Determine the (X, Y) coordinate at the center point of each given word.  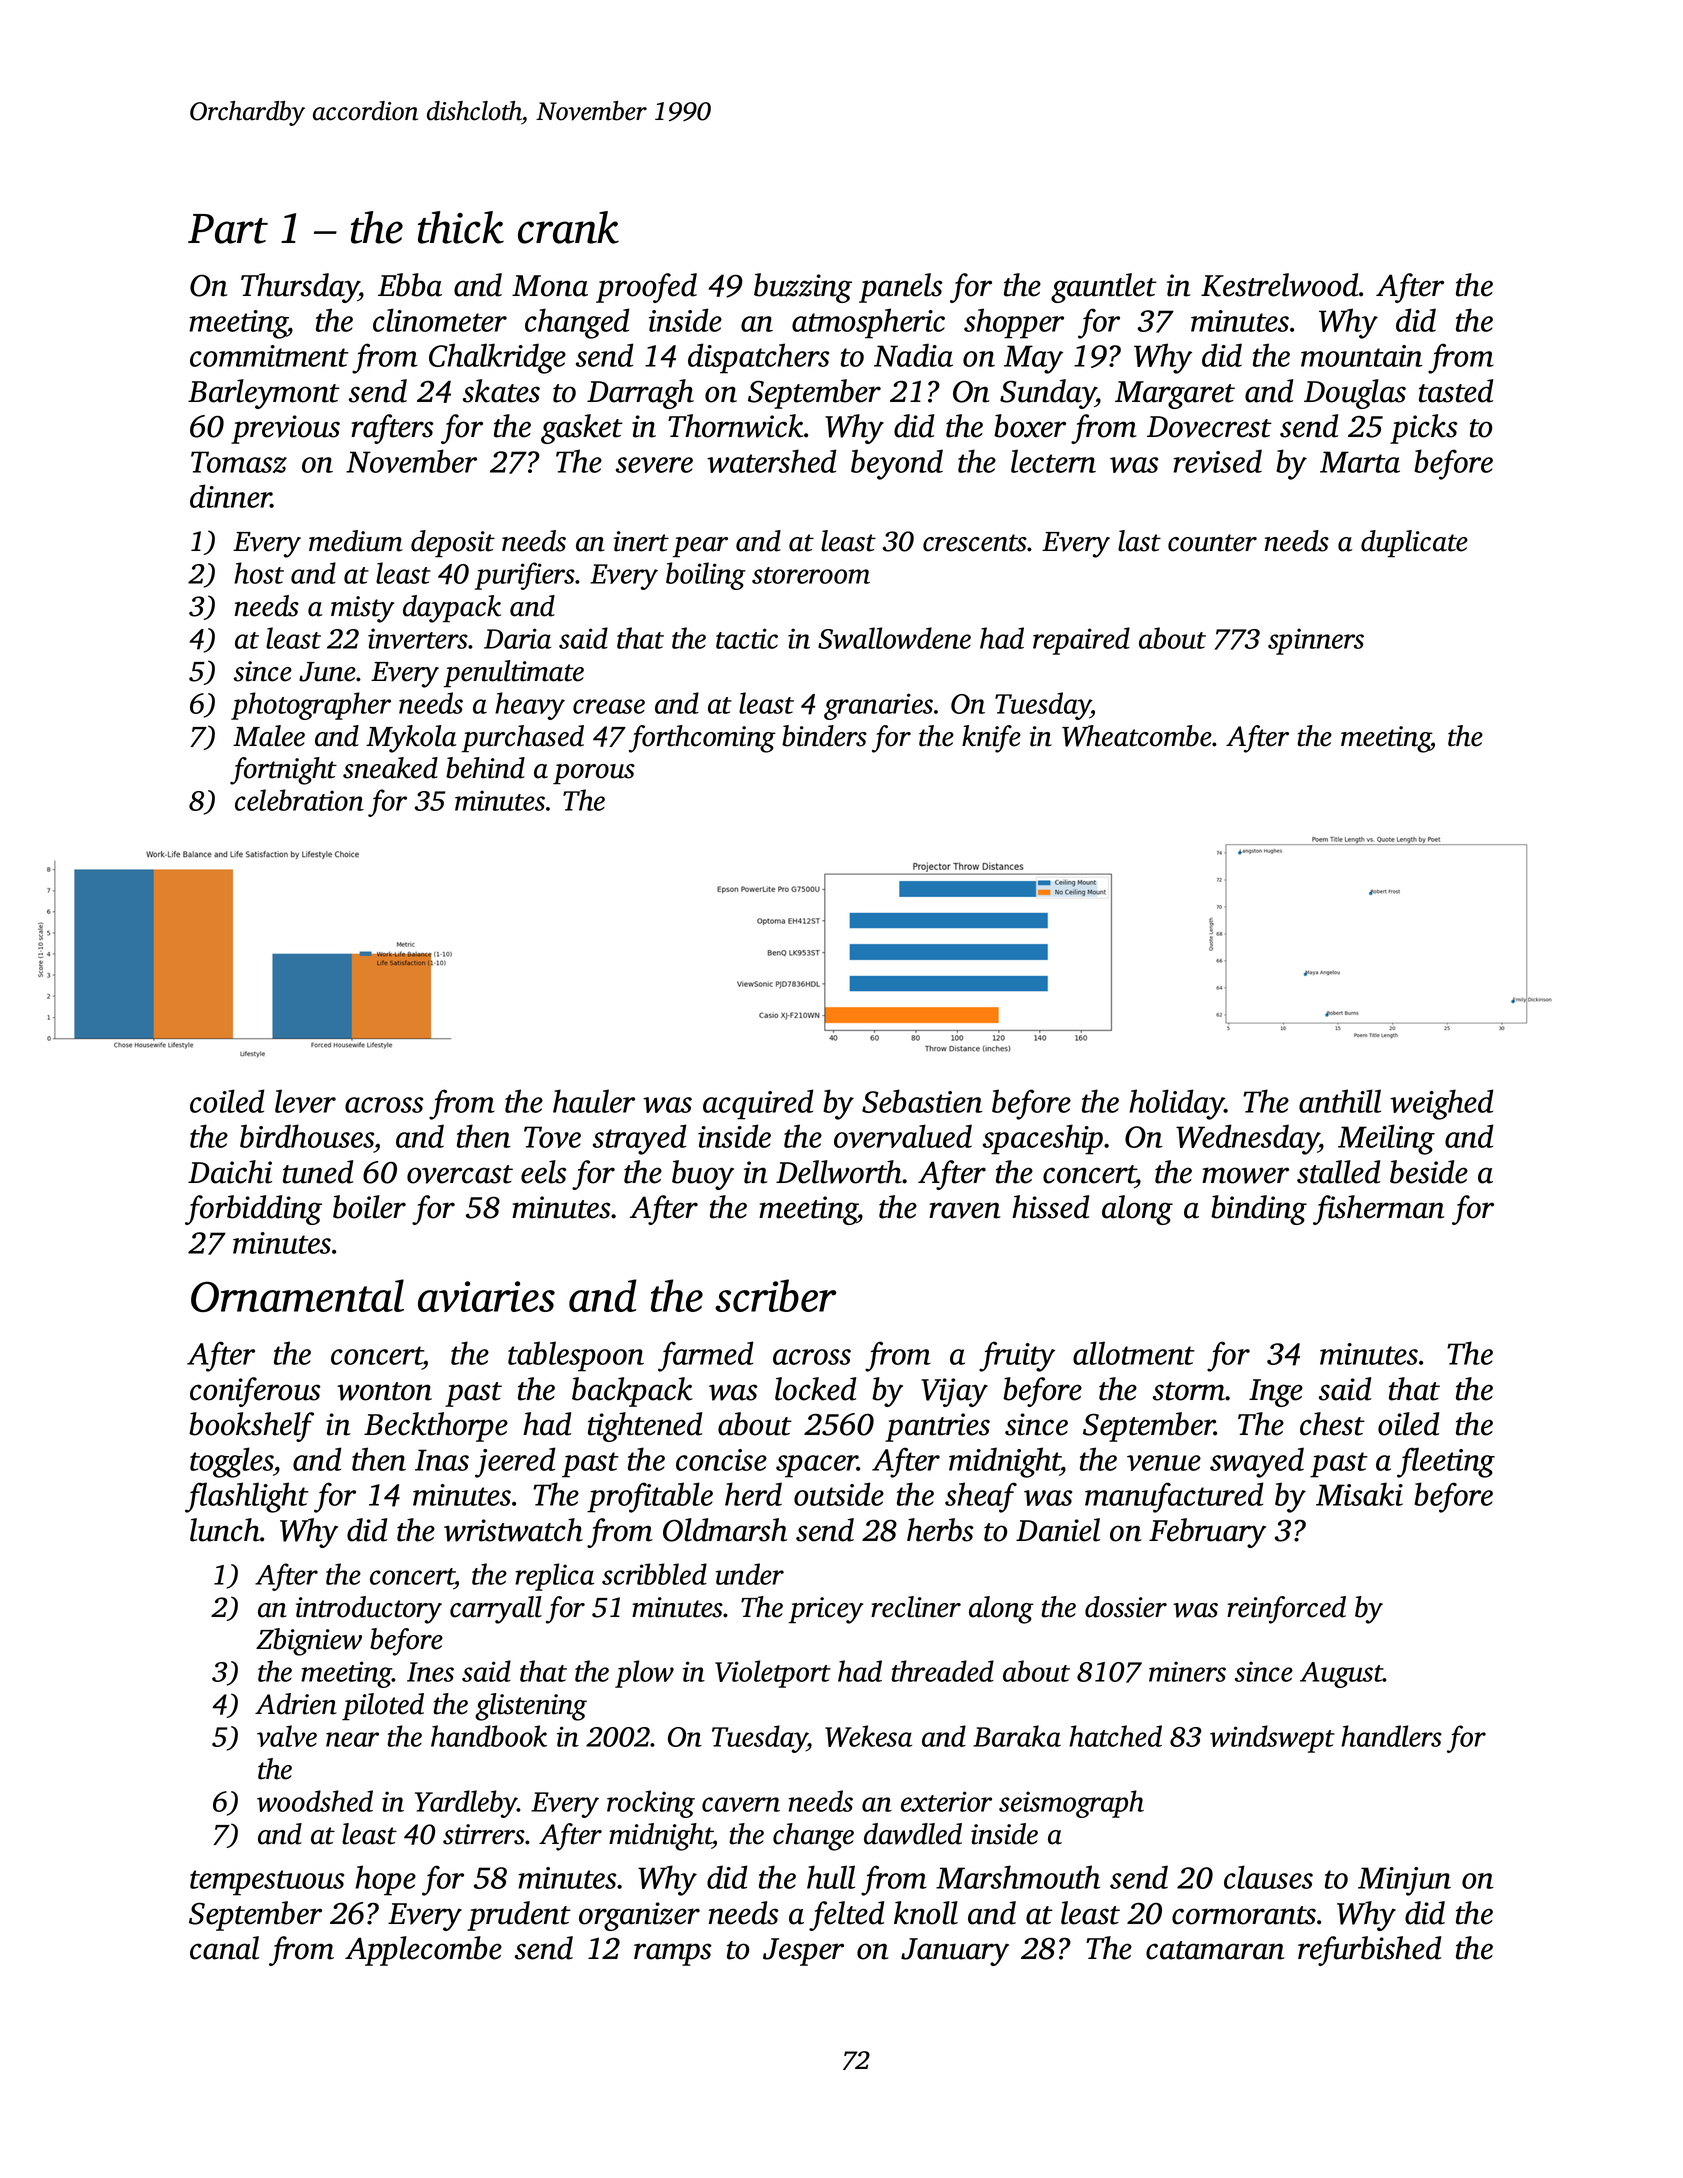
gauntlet (1104, 288)
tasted (1456, 391)
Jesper (803, 1952)
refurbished (1369, 1951)
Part (228, 229)
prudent (519, 1916)
